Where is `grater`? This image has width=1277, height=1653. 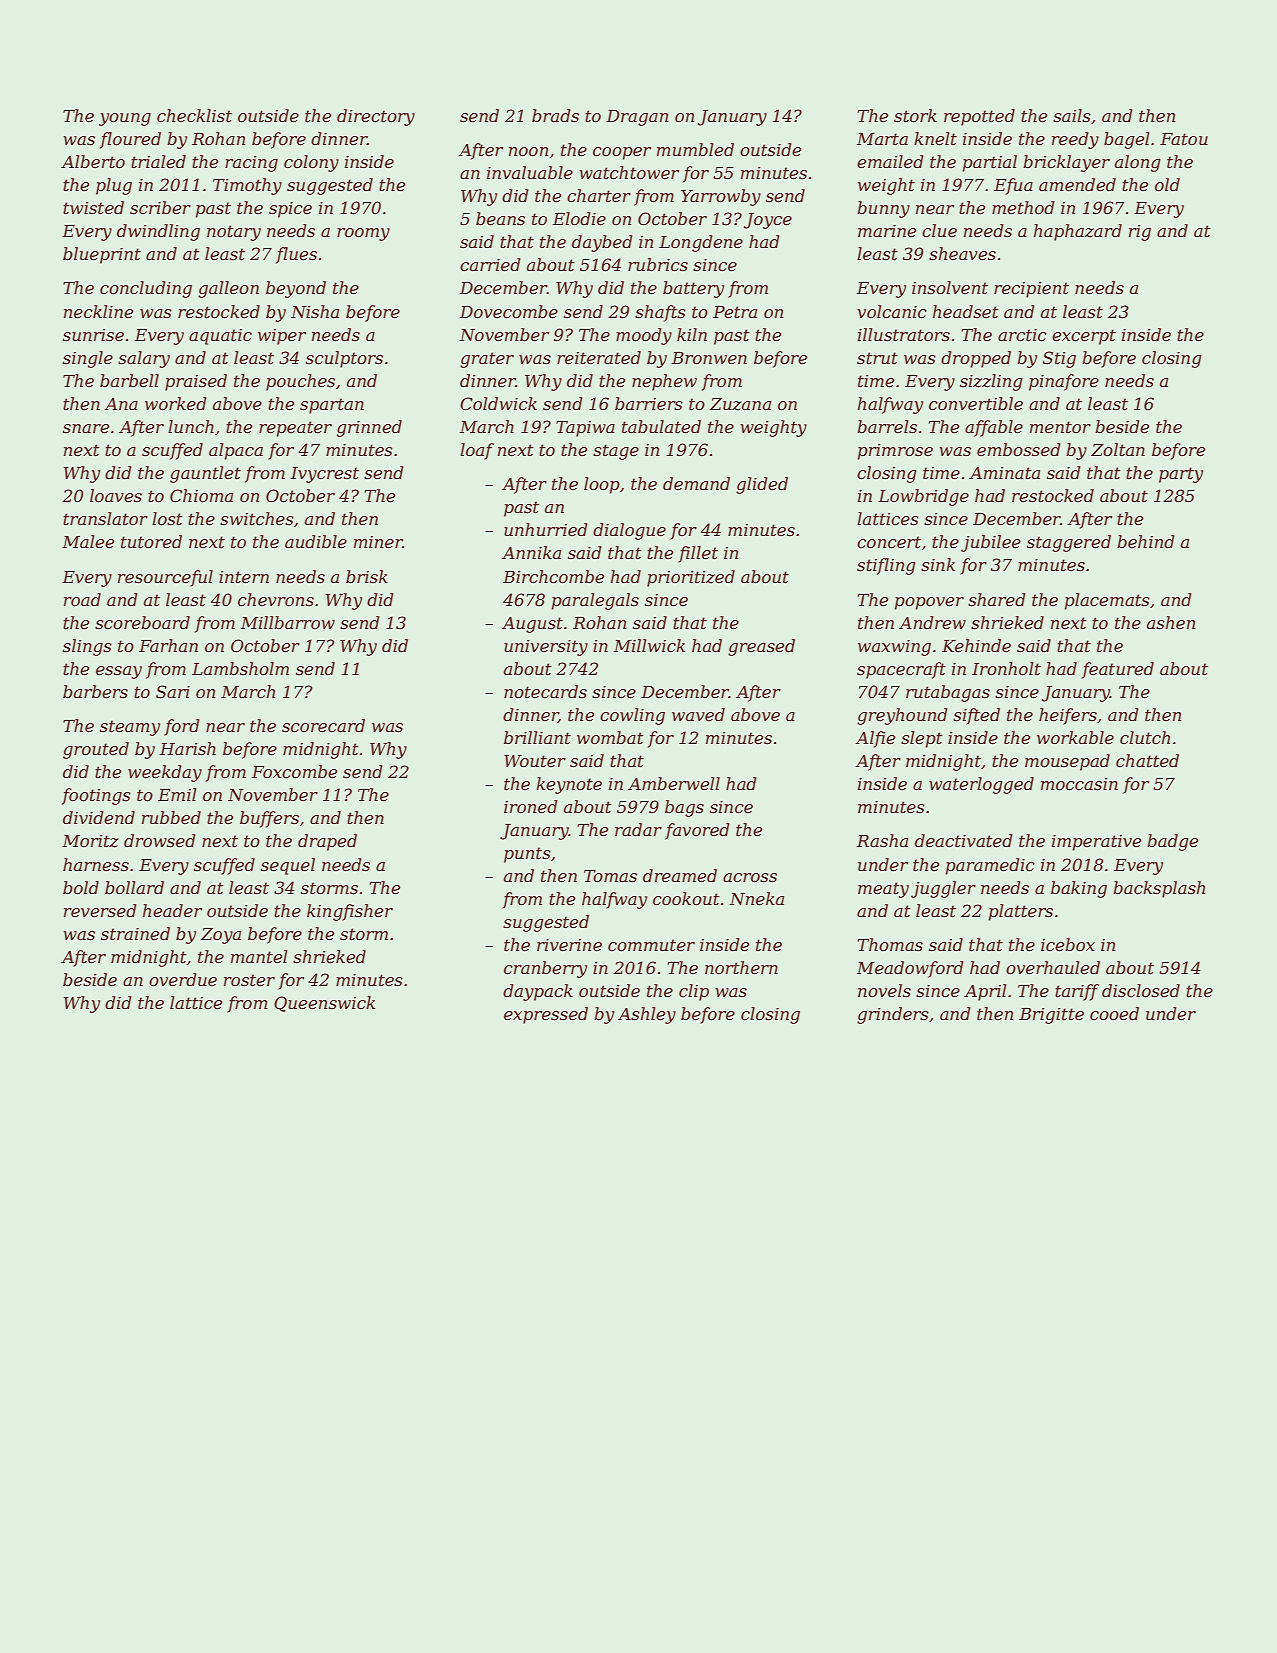
grater is located at coordinates (487, 360).
